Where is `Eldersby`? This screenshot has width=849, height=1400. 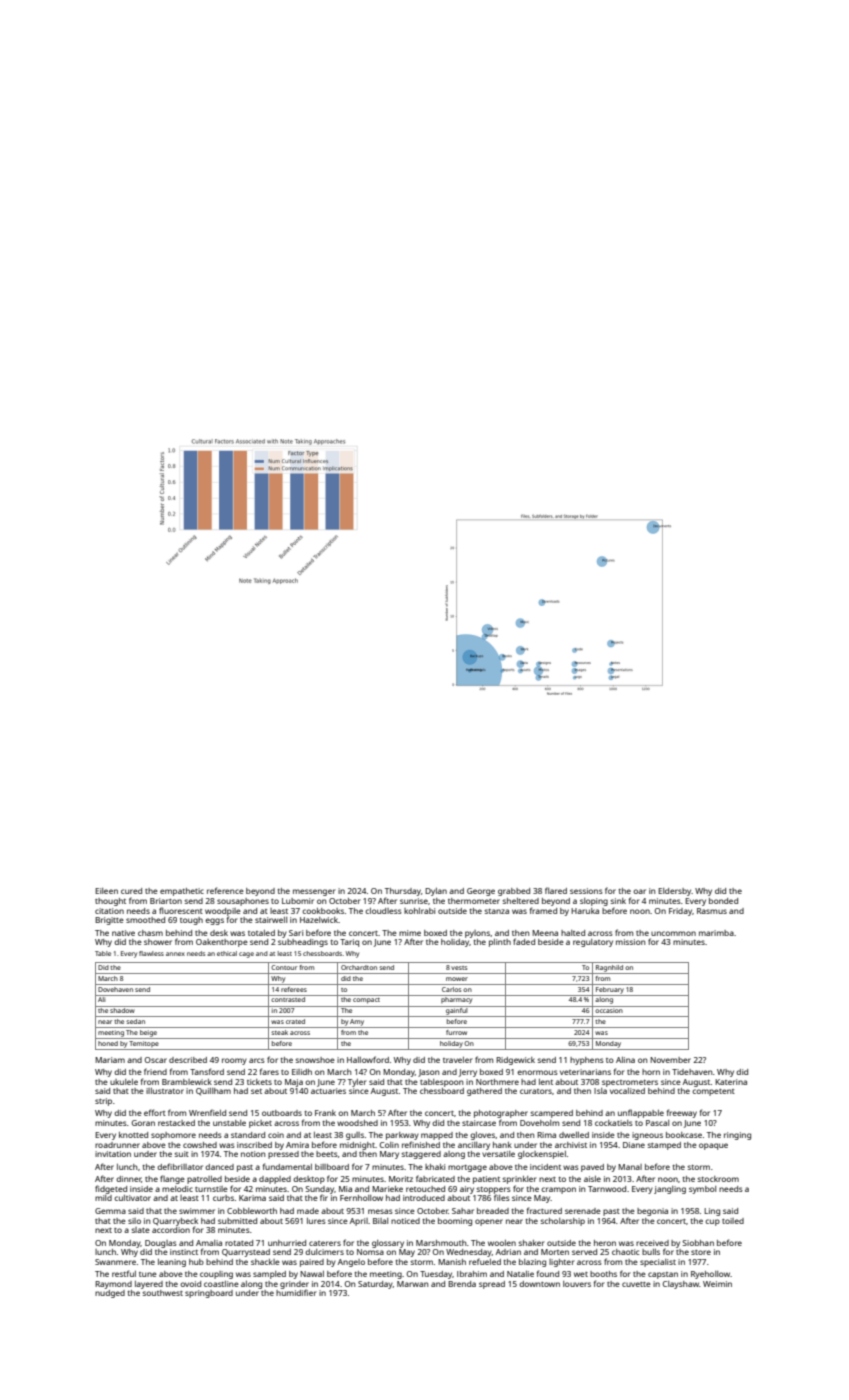
Eldersby is located at coordinates (674, 892).
